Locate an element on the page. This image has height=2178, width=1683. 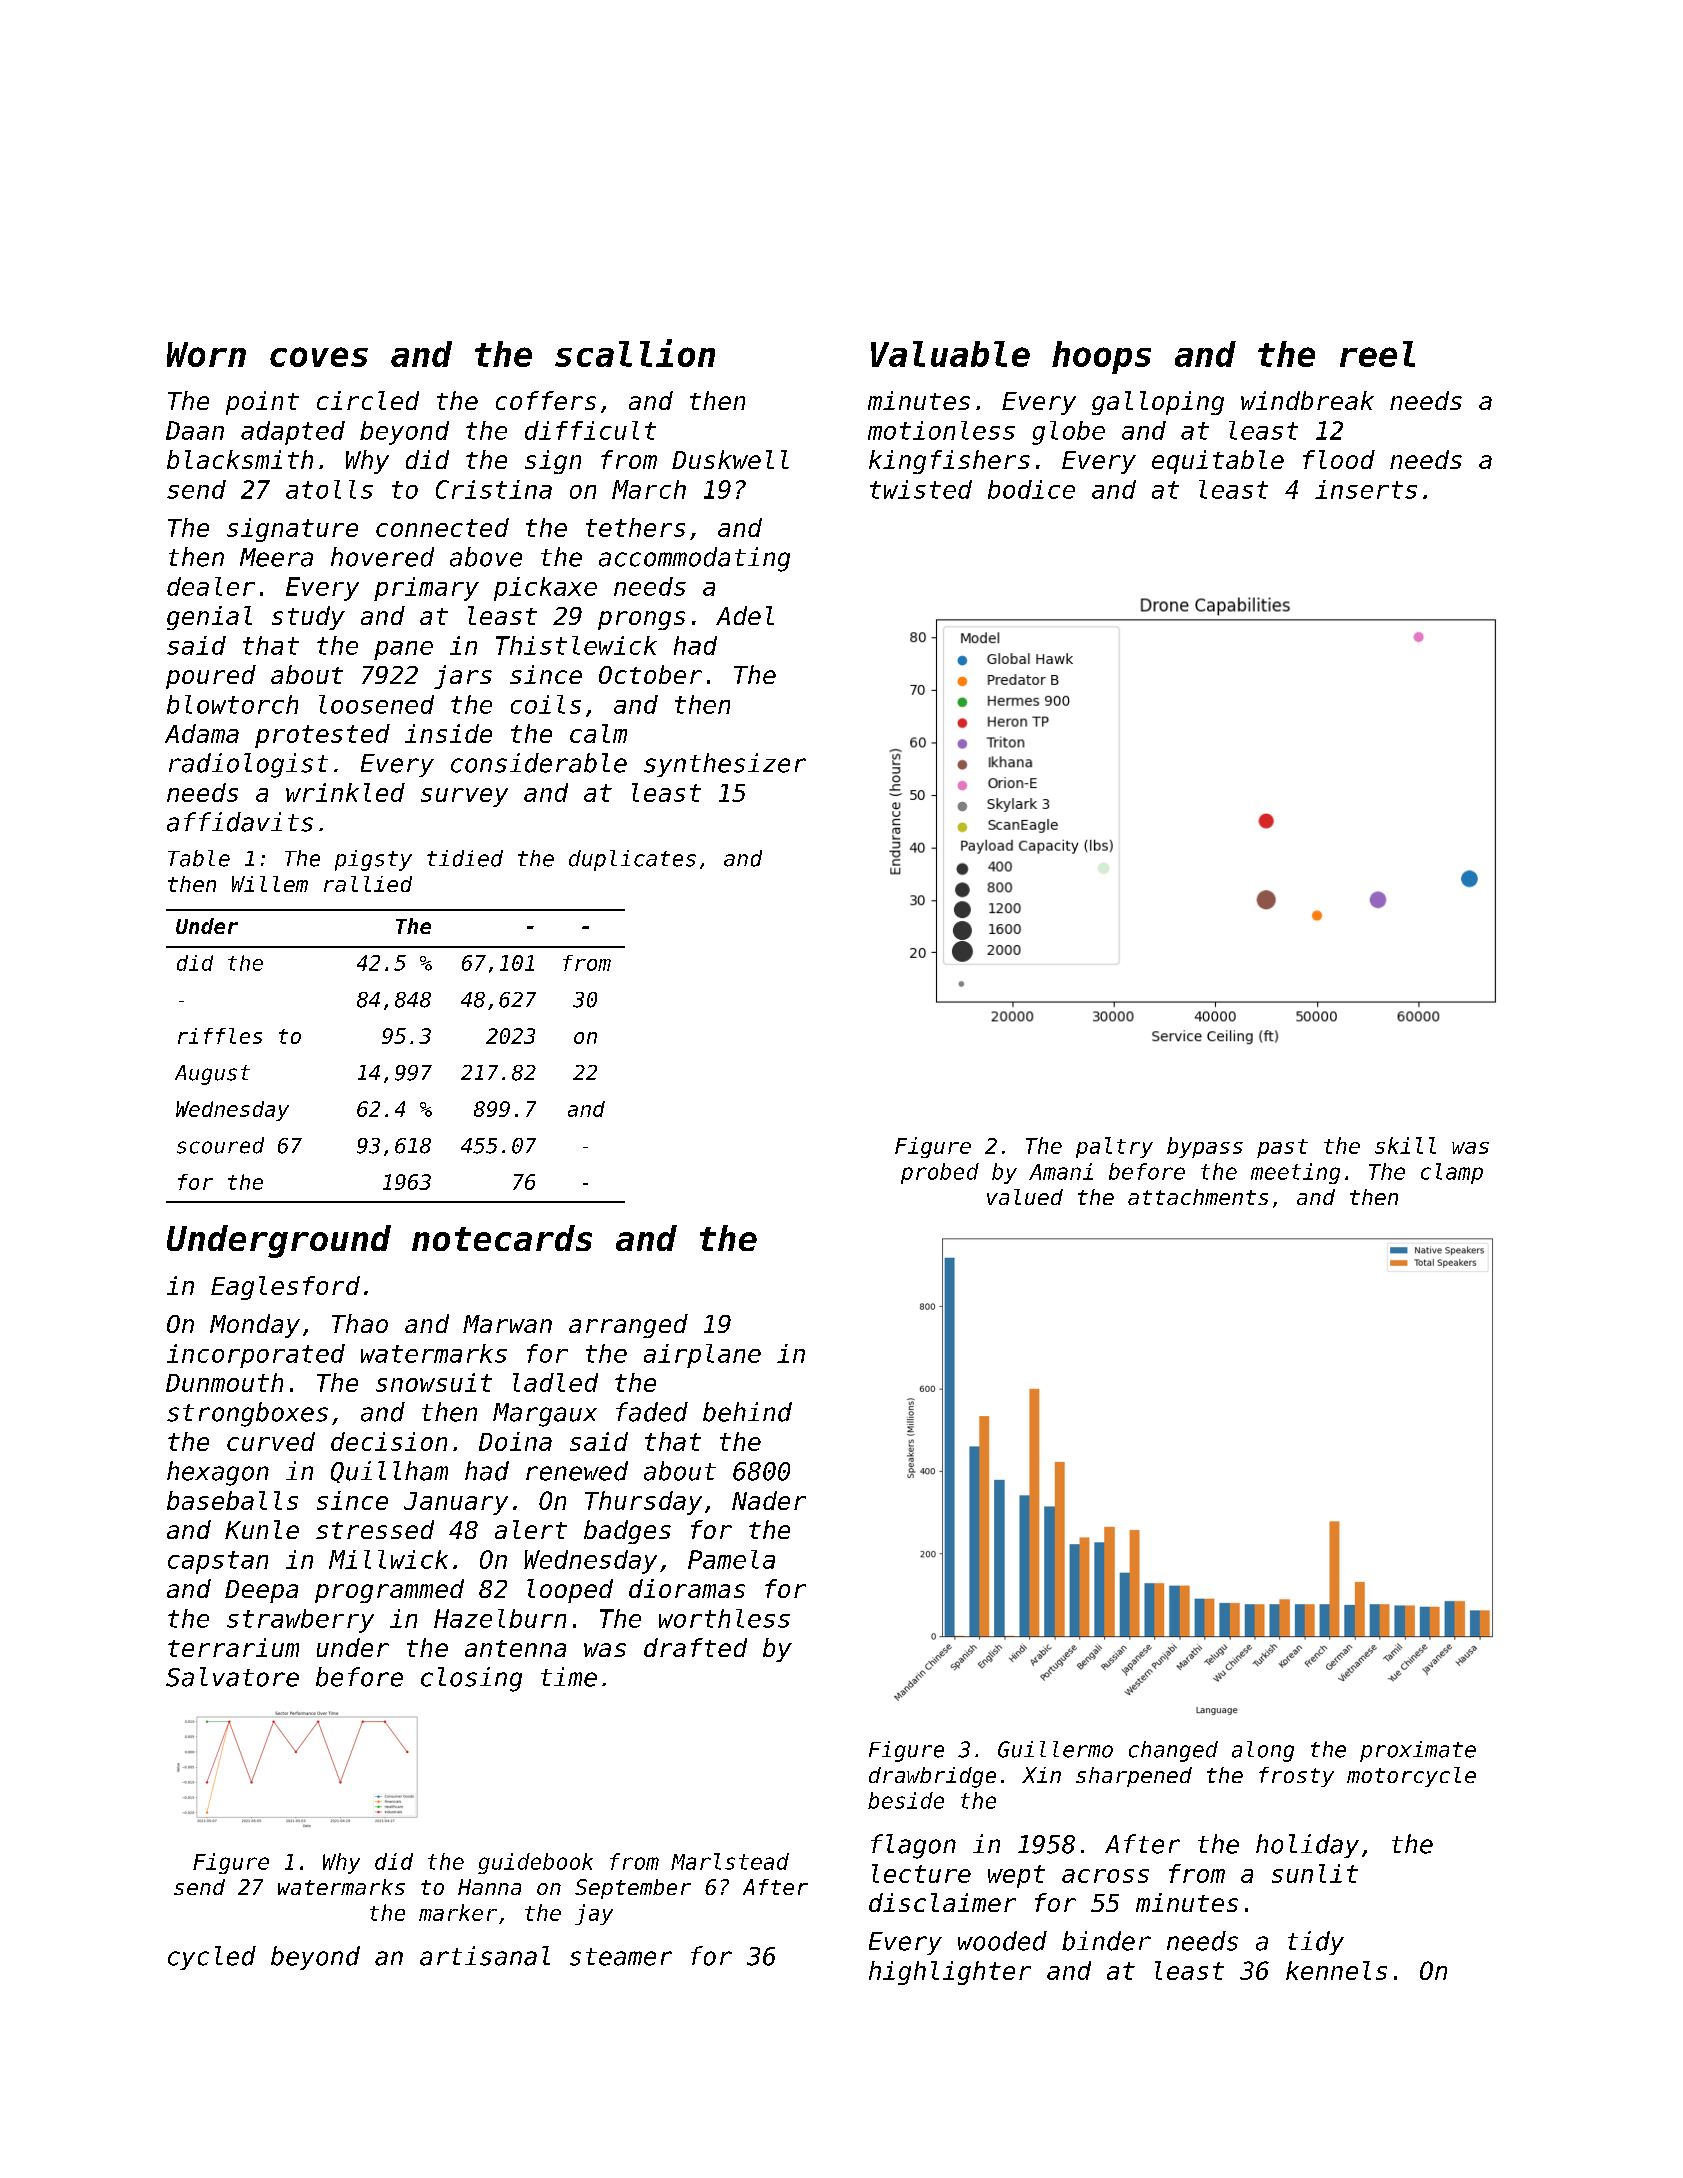
skill is located at coordinates (1405, 1145).
